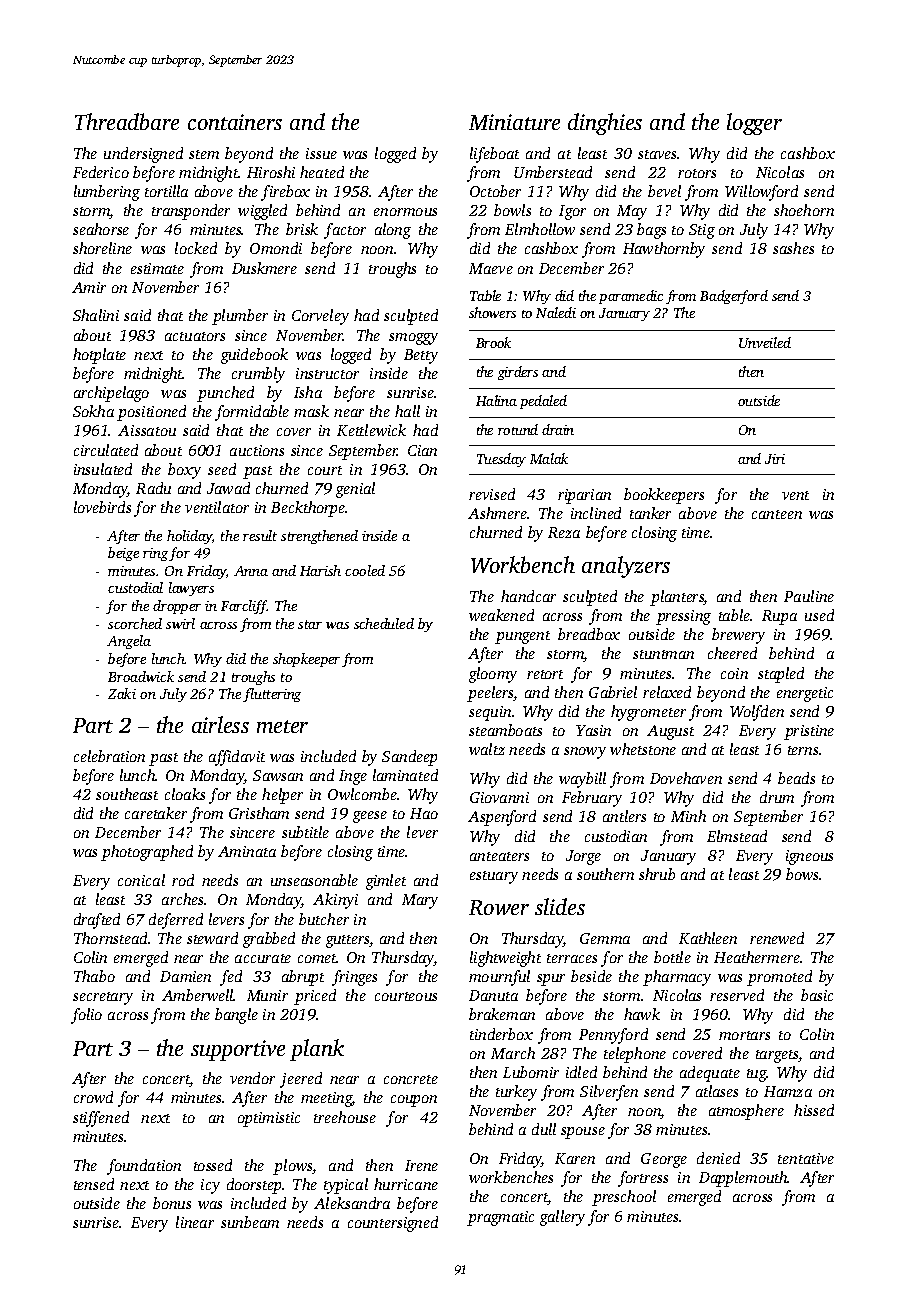 This document has width=908, height=1316. Describe the element at coordinates (734, 297) in the document. I see `Badgerford` at that location.
